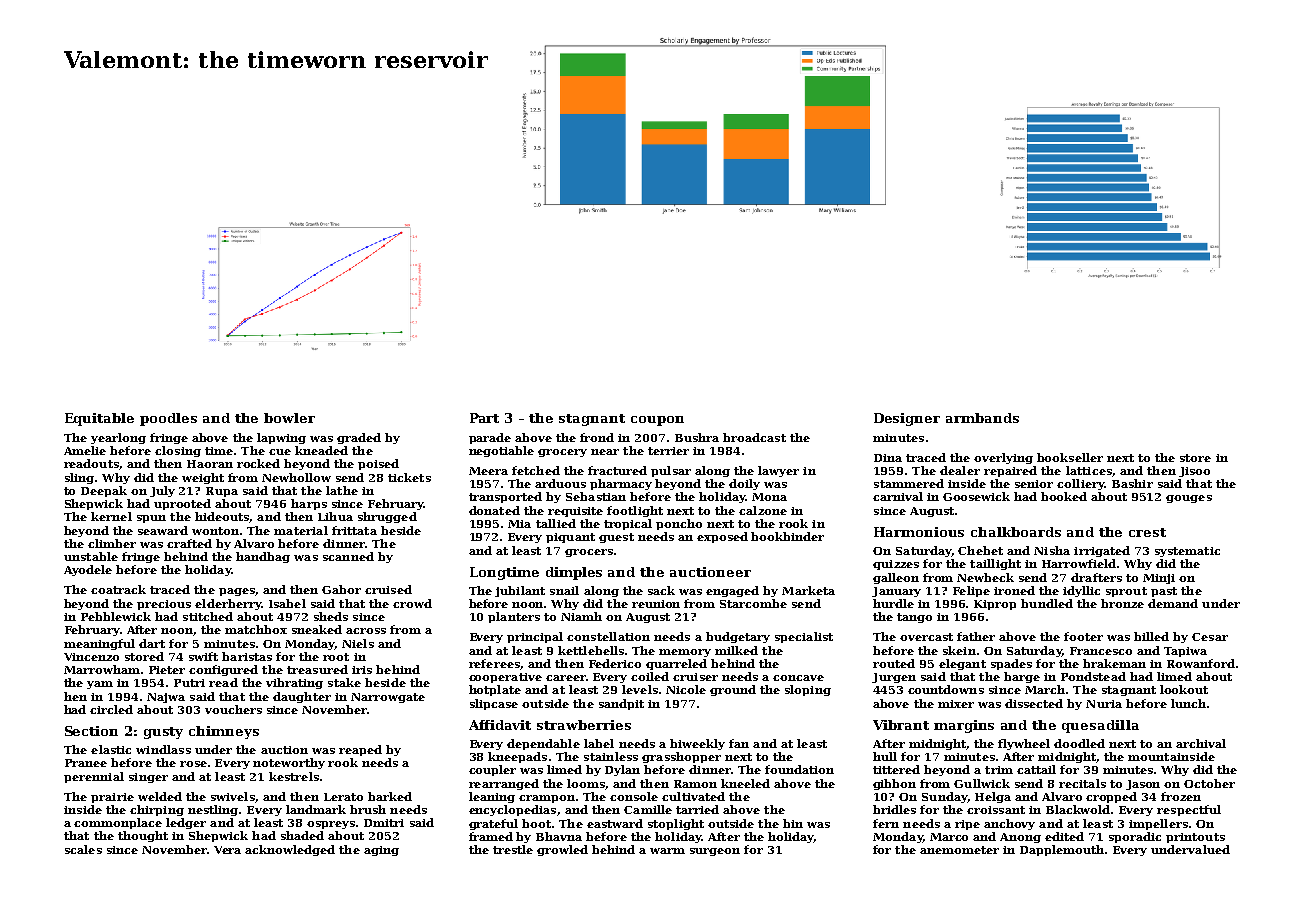 The width and height of the screenshot is (1308, 924). I want to click on sprout, so click(1126, 592).
